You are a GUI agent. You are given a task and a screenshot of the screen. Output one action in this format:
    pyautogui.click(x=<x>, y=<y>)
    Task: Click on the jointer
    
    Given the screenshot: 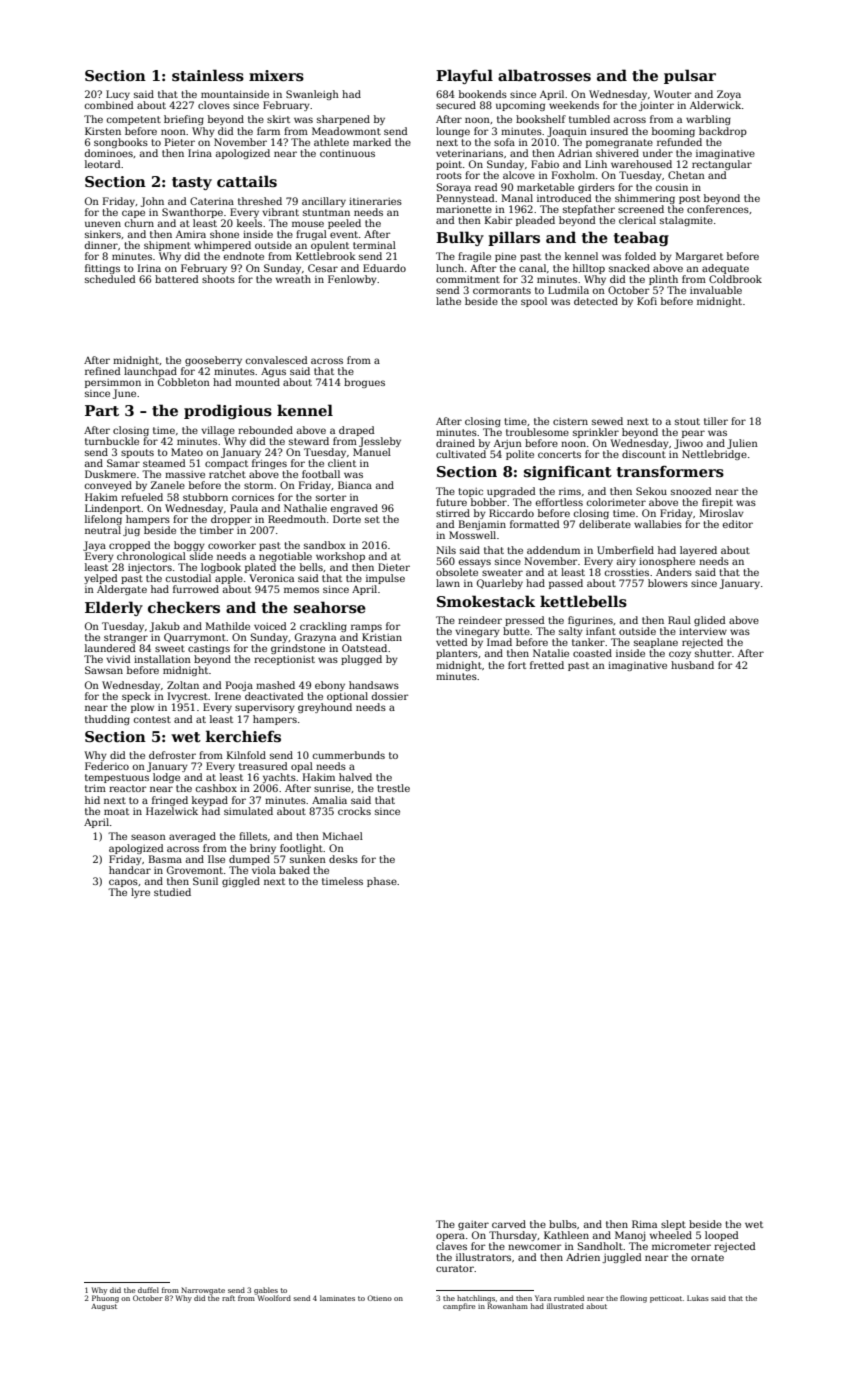 What is the action you would take?
    pyautogui.click(x=656, y=106)
